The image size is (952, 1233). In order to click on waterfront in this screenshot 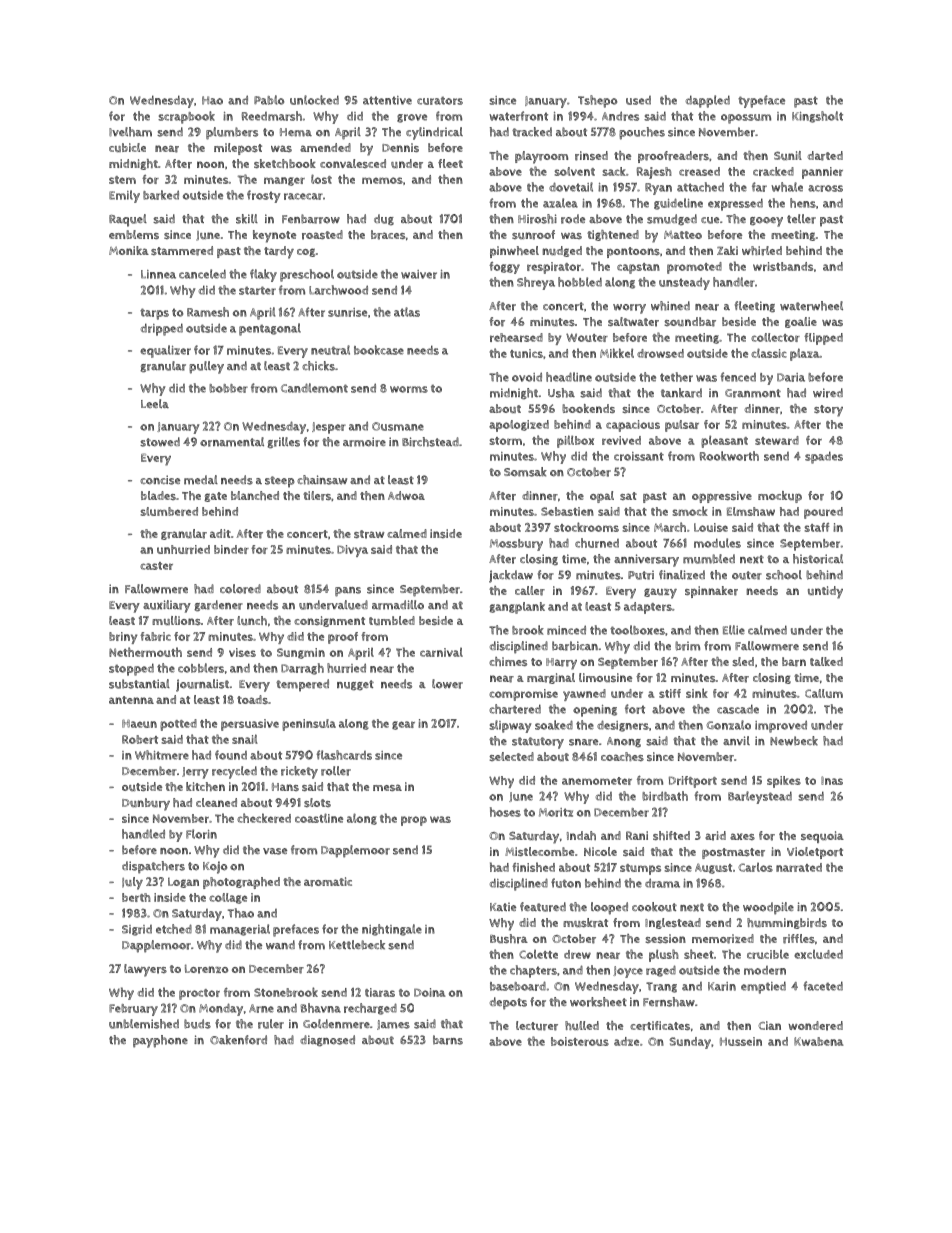, I will do `click(518, 116)`.
